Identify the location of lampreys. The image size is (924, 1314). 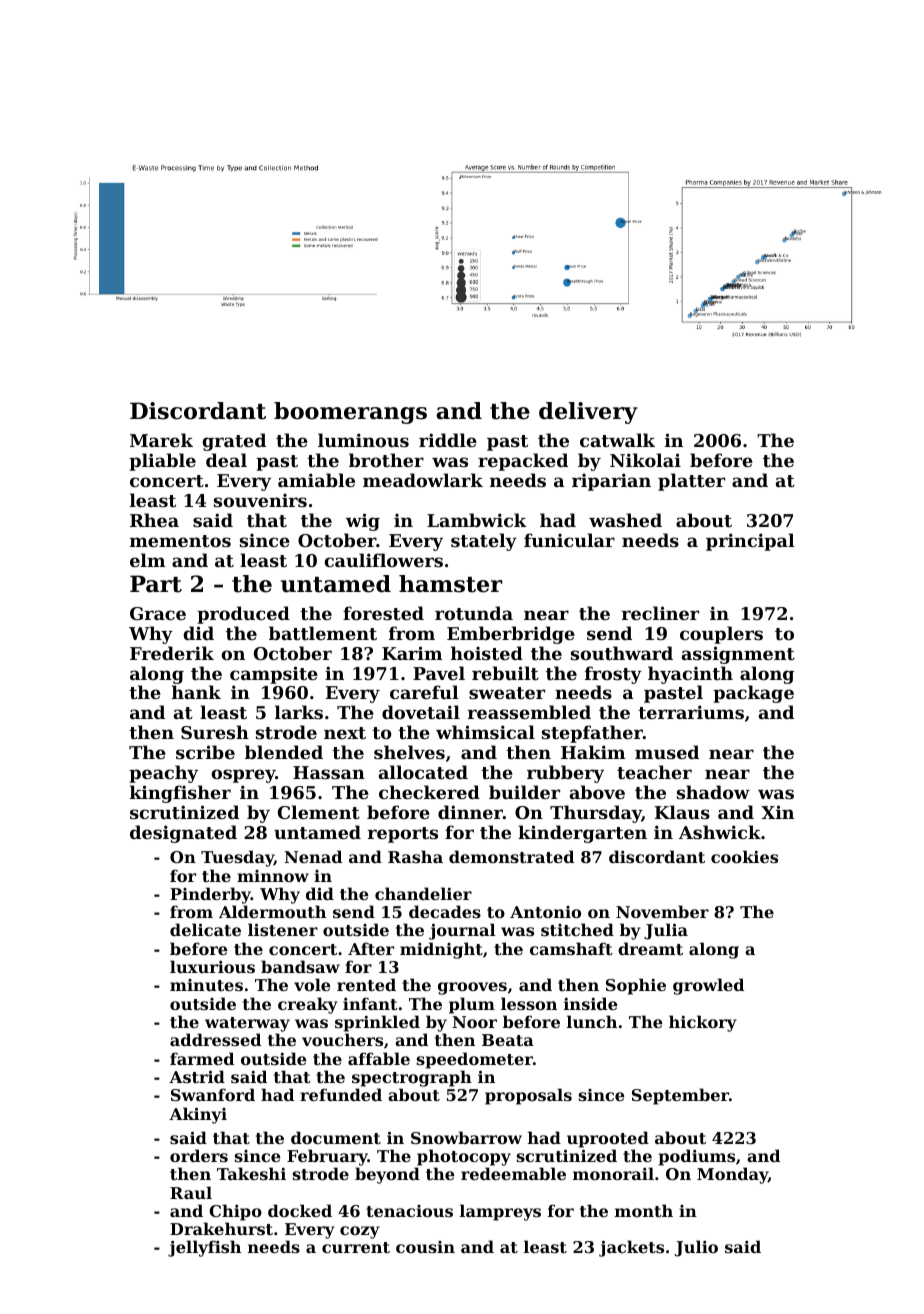
(500, 1212).
